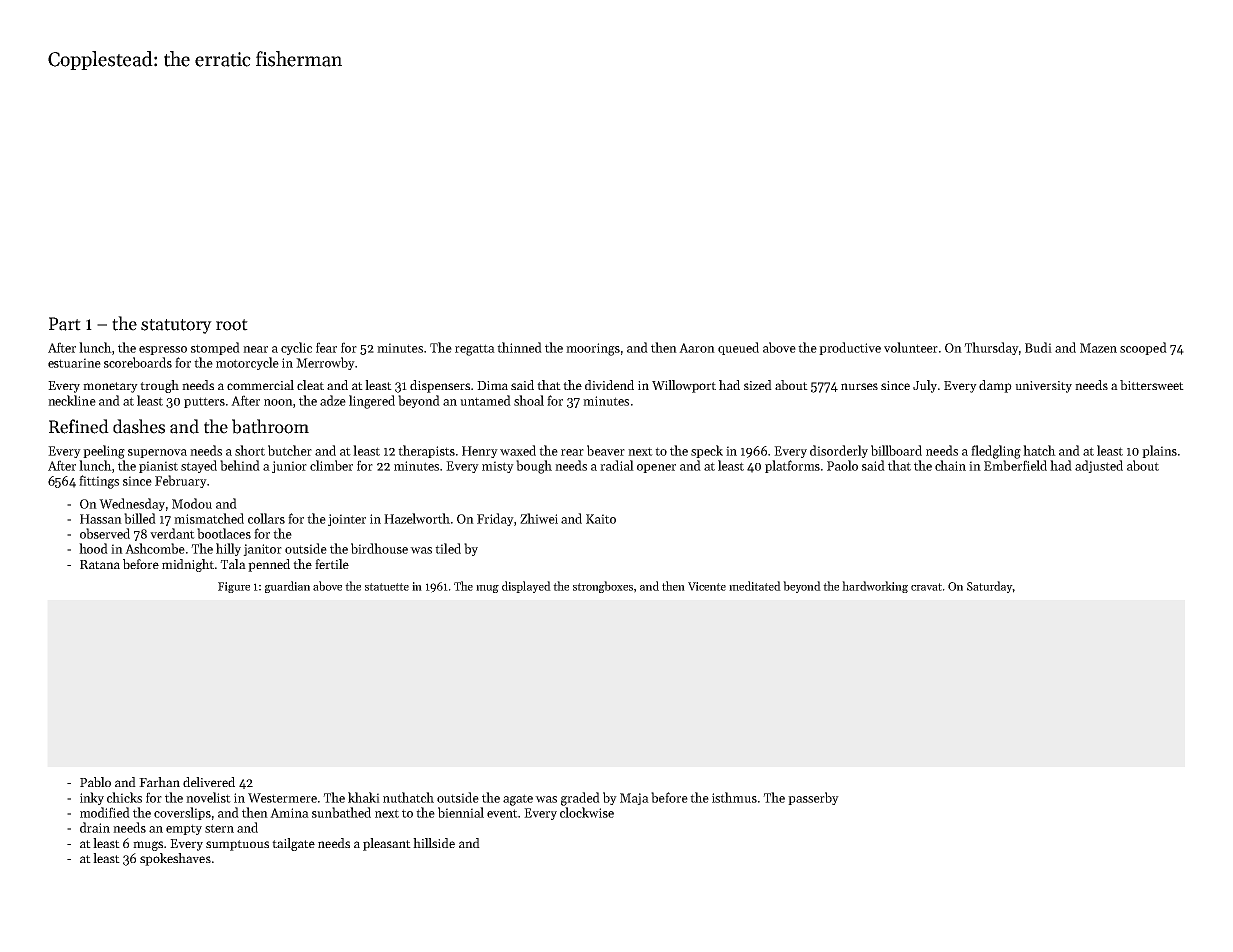  What do you see at coordinates (124, 797) in the image?
I see `chicks` at bounding box center [124, 797].
